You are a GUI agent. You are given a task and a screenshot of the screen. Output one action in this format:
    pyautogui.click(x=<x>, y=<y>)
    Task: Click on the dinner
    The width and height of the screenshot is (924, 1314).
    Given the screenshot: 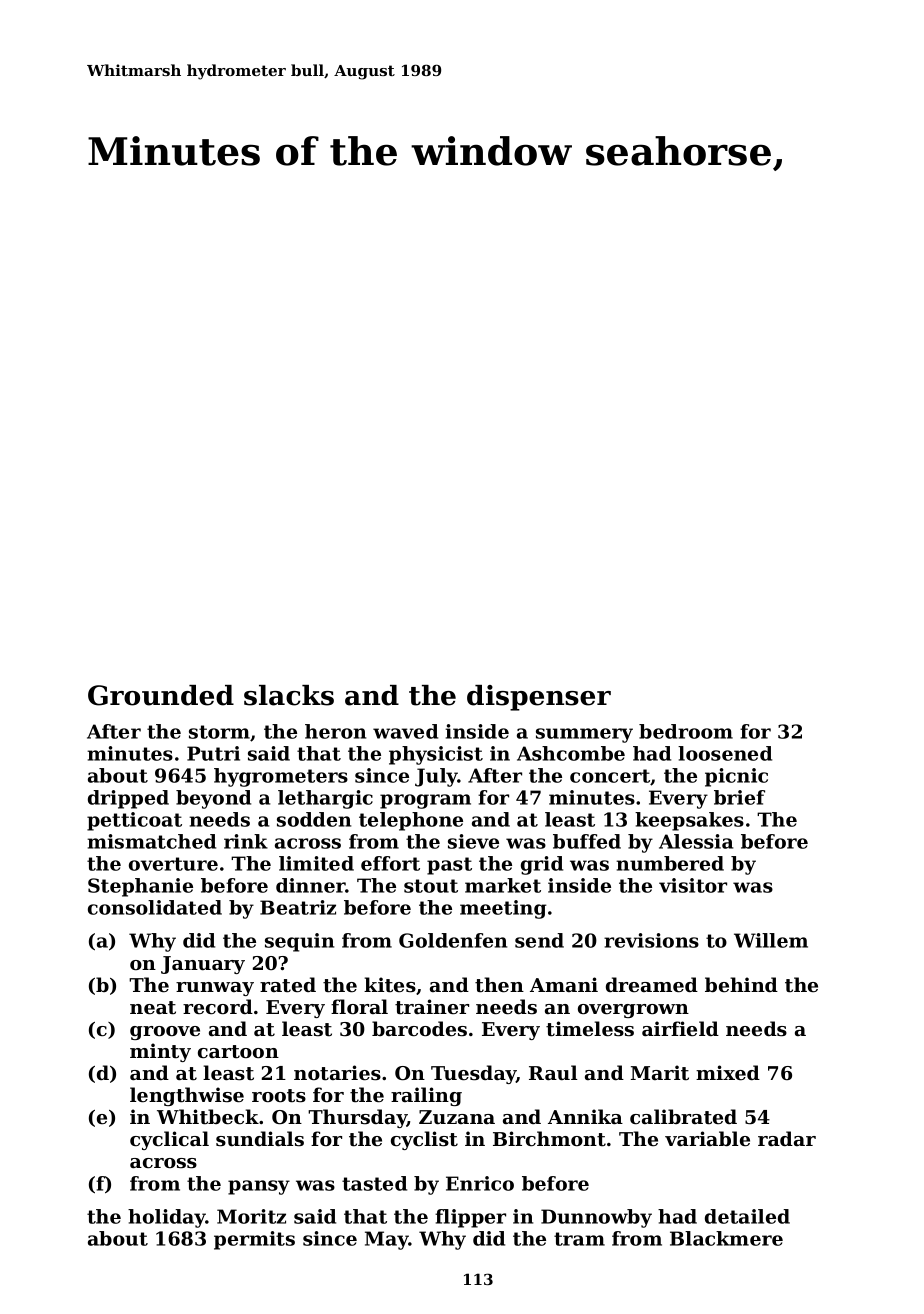 What is the action you would take?
    pyautogui.click(x=311, y=885)
